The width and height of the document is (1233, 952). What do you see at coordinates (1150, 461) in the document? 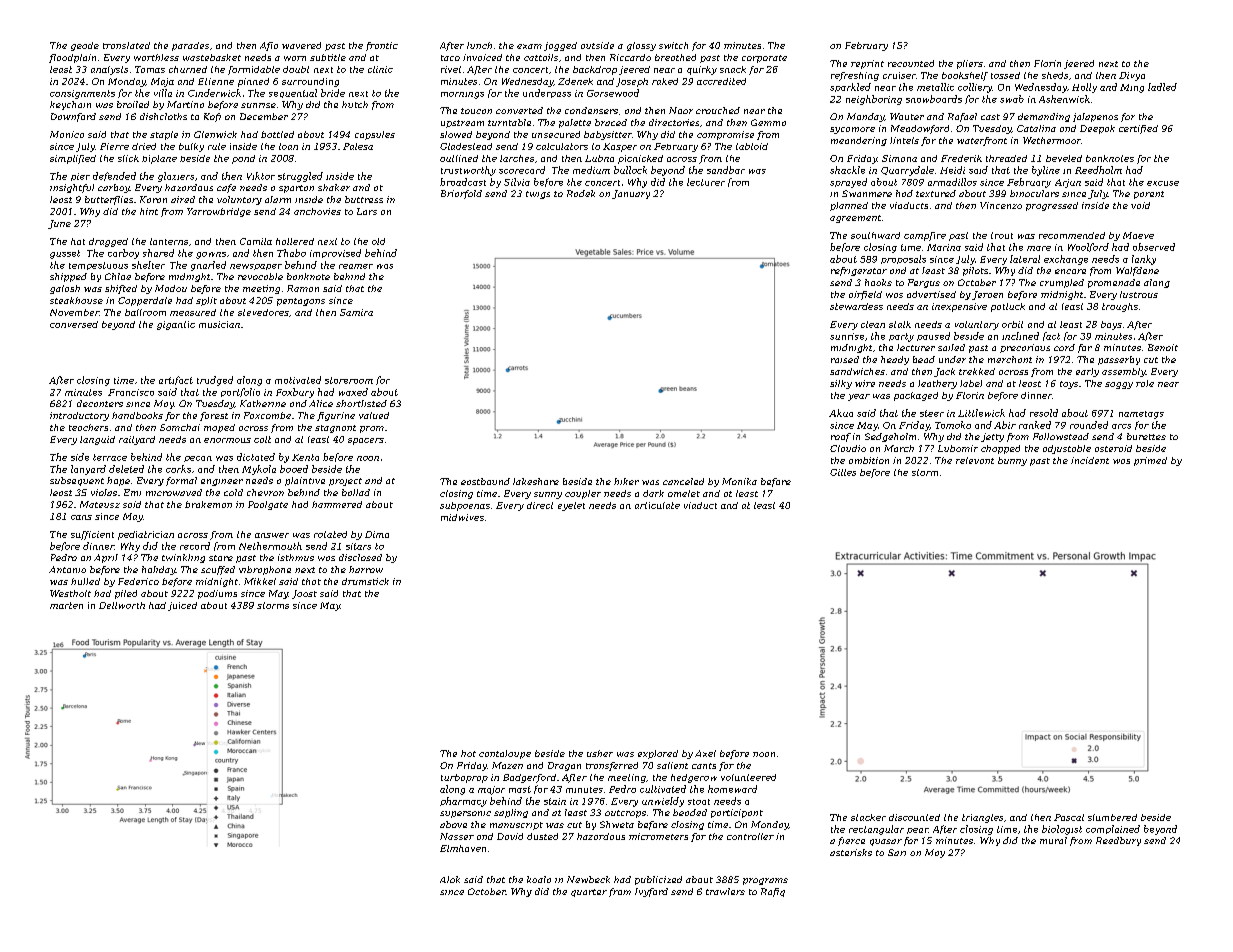
I see `primed` at bounding box center [1150, 461].
